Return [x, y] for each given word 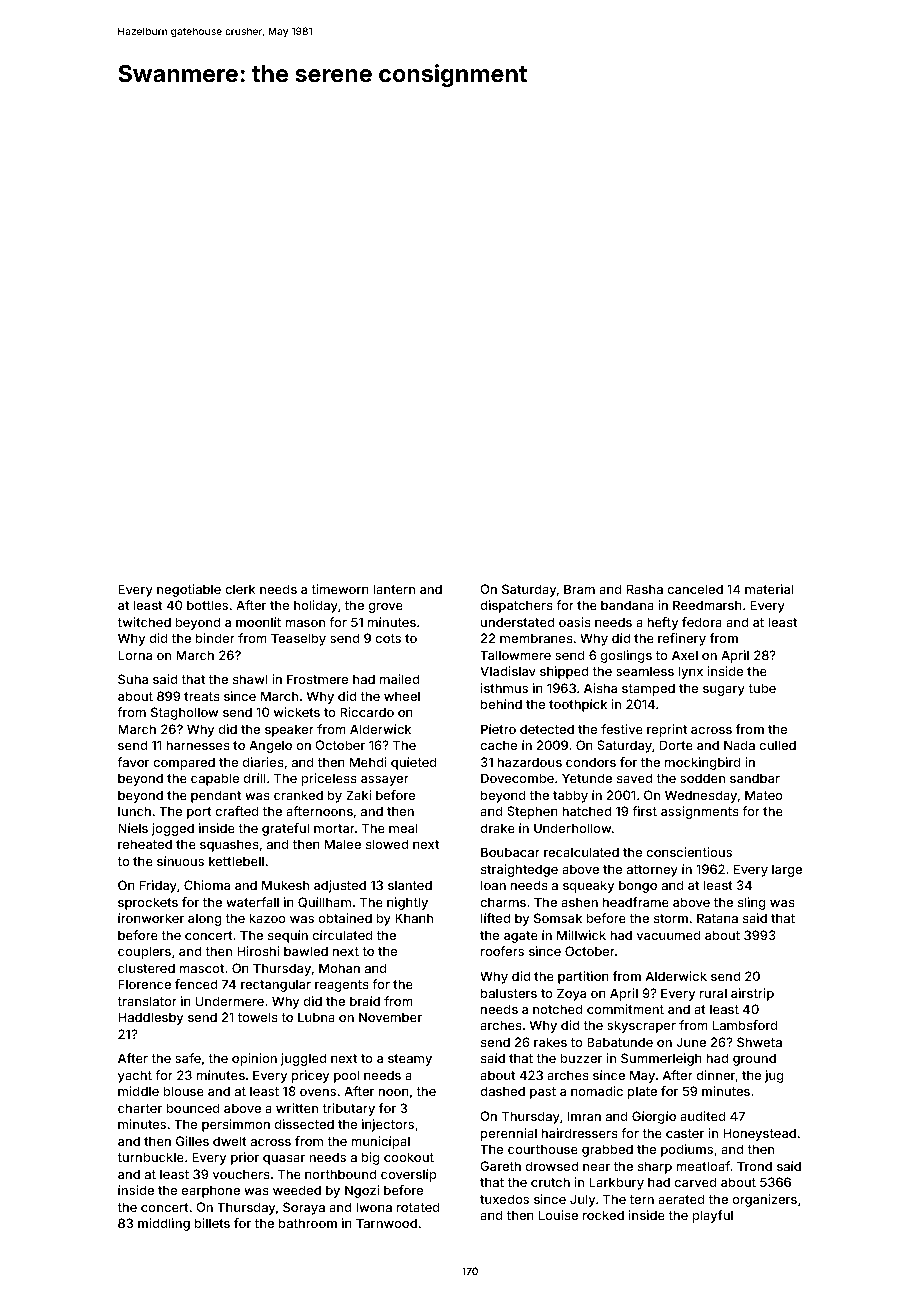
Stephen [532, 812]
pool [346, 1076]
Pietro [498, 729]
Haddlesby [150, 1018]
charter [140, 1108]
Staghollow [184, 713]
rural [713, 993]
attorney [652, 871]
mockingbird [703, 763]
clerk [240, 589]
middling [164, 1224]
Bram [579, 589]
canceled [695, 589]
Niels [133, 828]
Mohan [339, 968]
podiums [687, 1150]
